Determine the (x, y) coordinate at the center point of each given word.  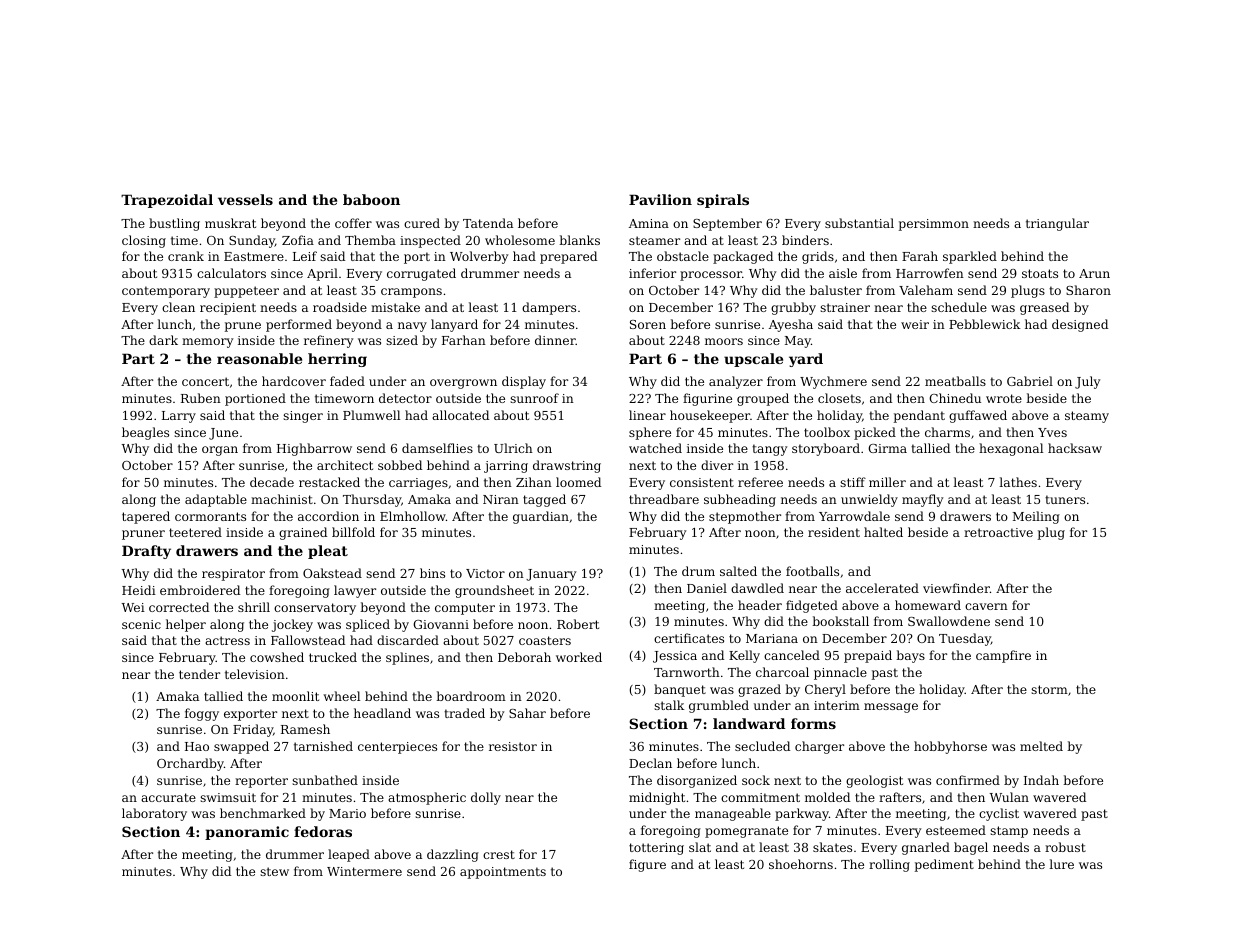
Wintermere (364, 871)
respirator (233, 575)
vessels (245, 199)
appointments (503, 873)
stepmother (745, 517)
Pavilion (660, 199)
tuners (1065, 499)
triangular (1057, 224)
